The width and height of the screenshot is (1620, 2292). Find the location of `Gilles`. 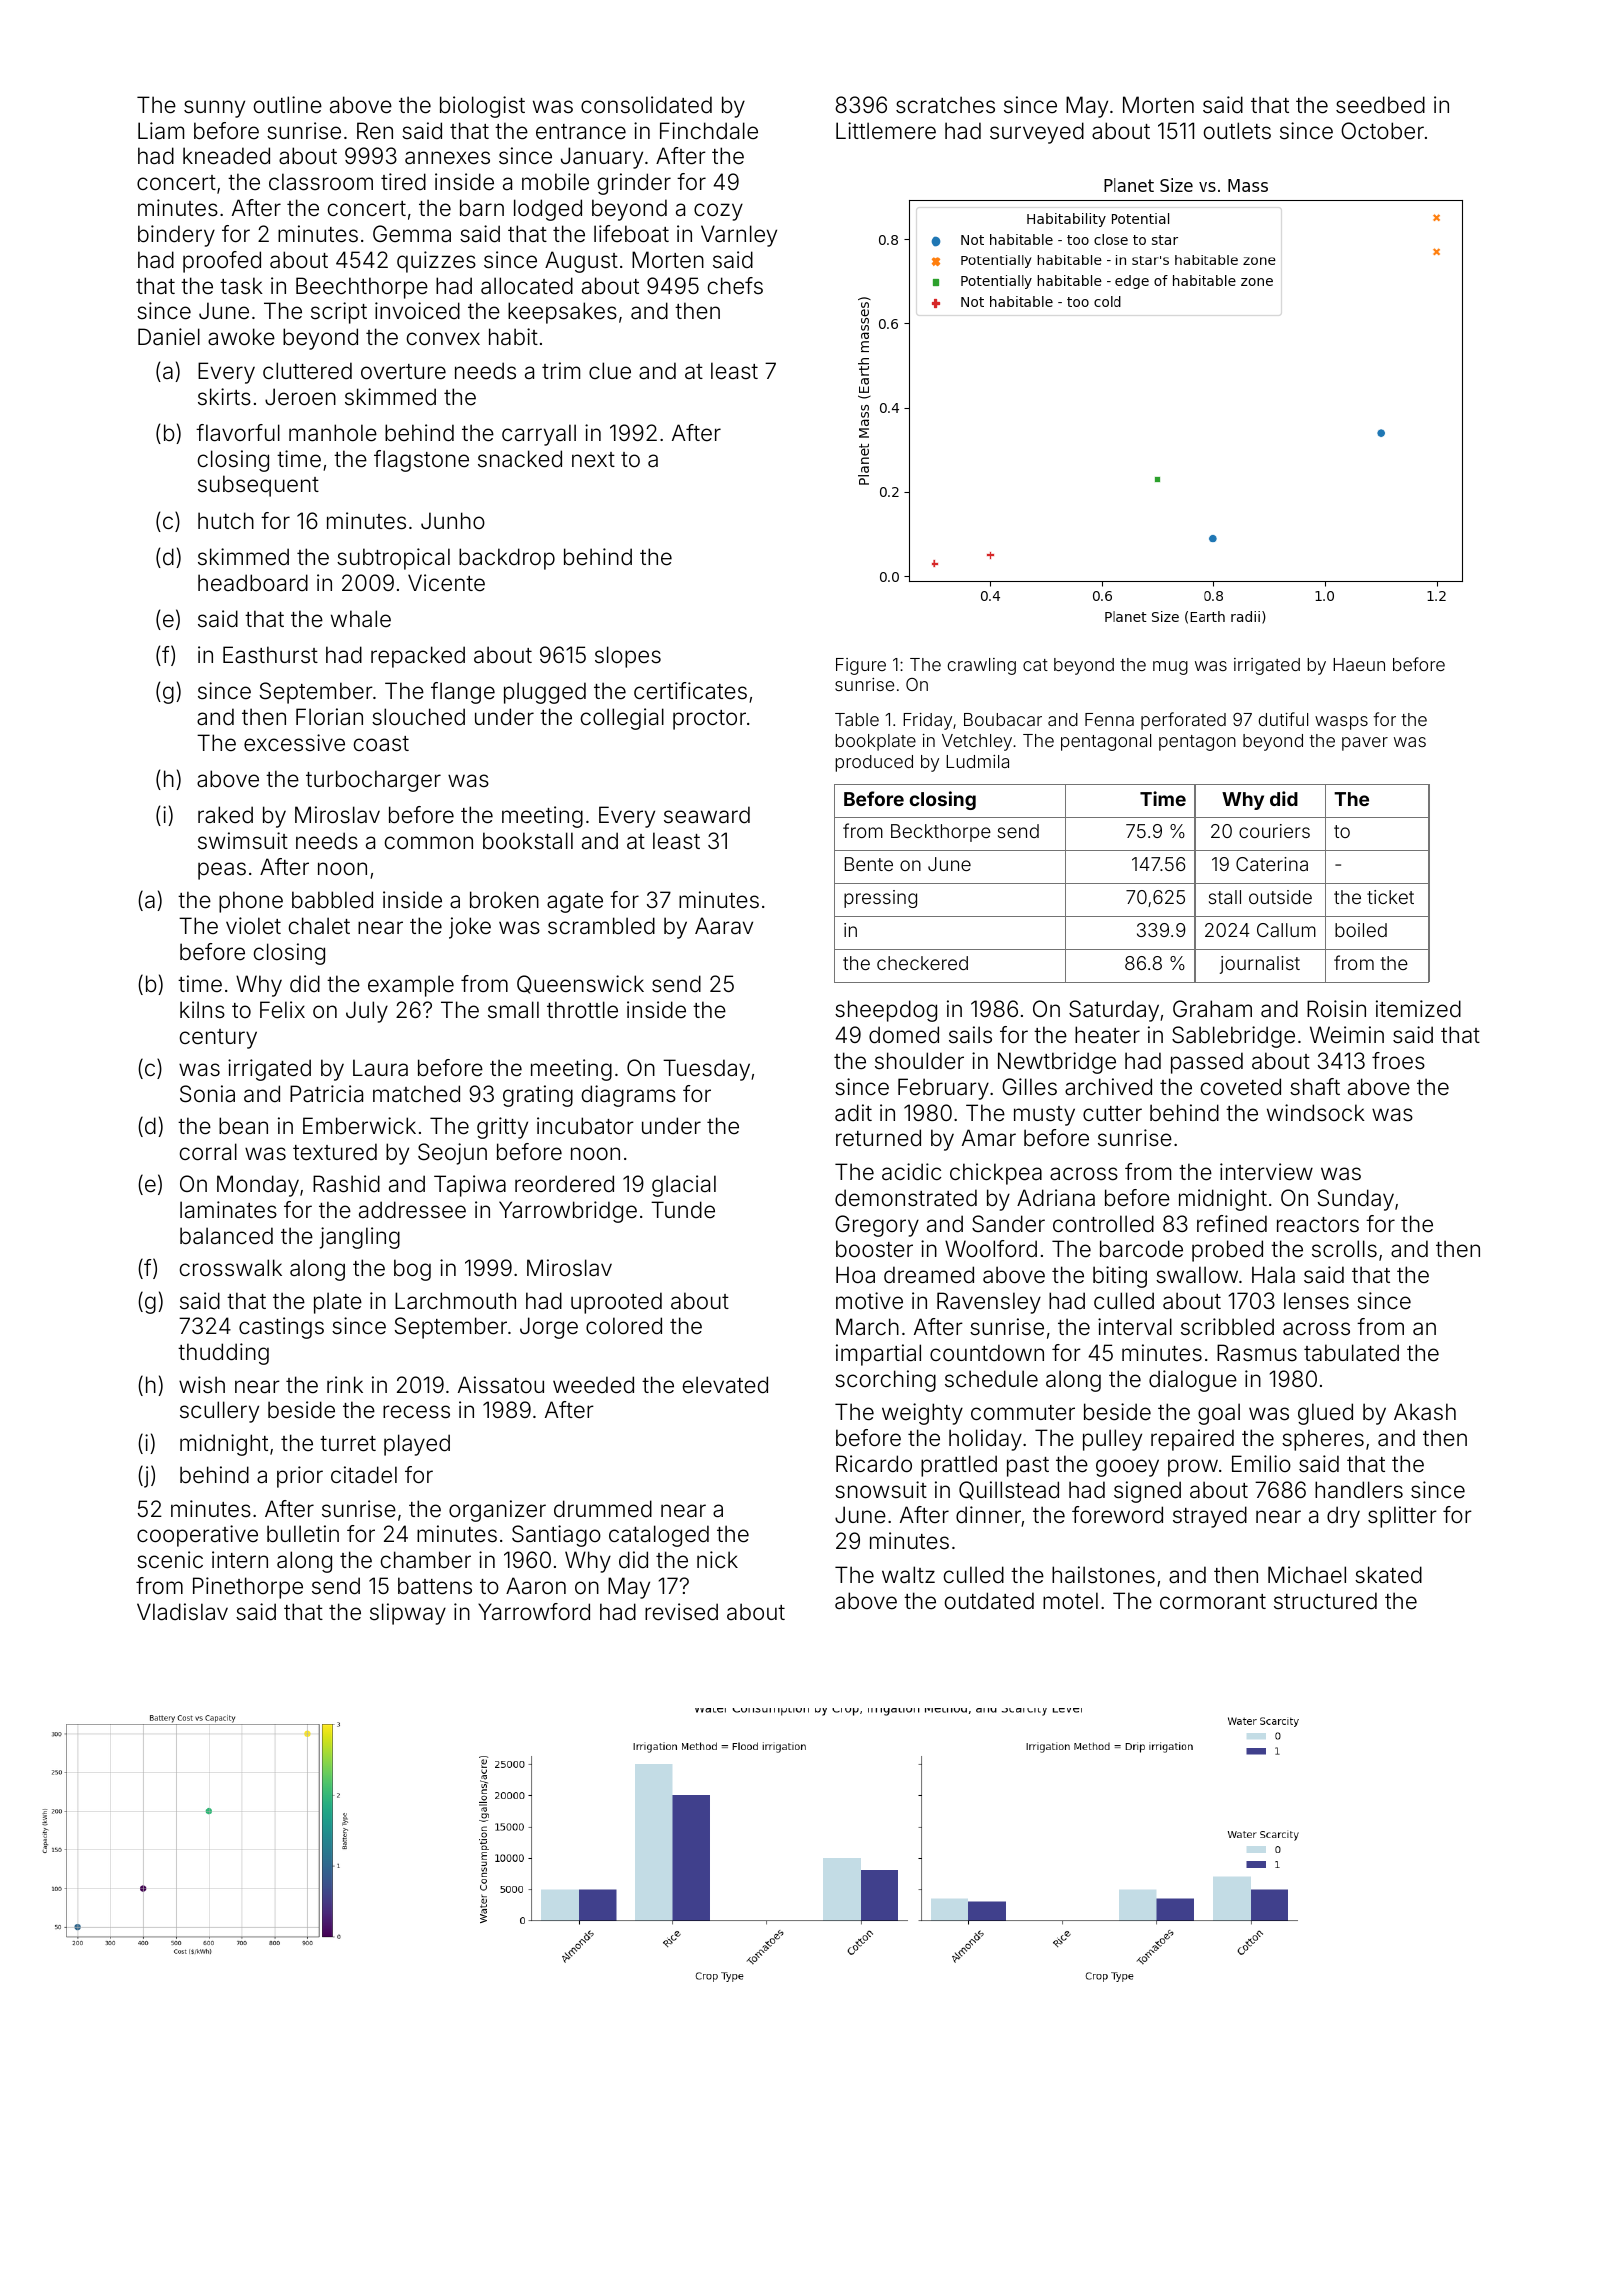

Gilles is located at coordinates (1029, 1087).
